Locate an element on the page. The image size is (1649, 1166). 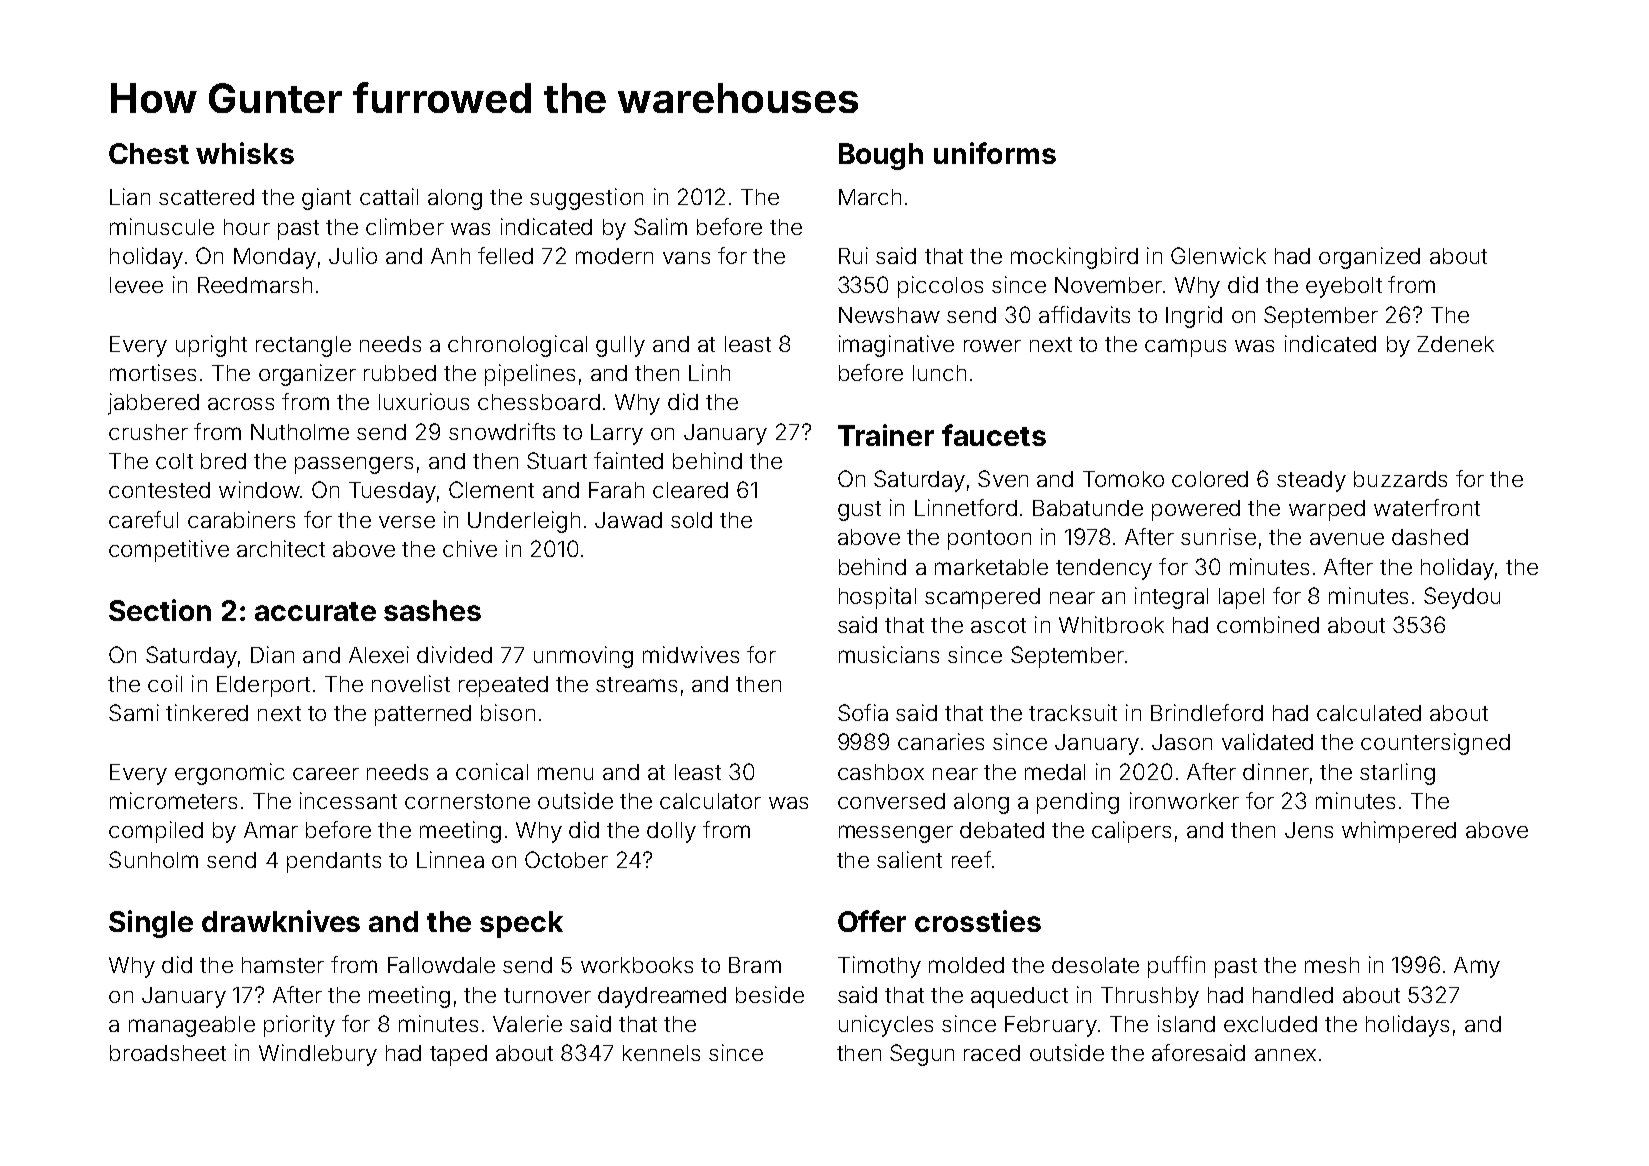
architect is located at coordinates (281, 548).
